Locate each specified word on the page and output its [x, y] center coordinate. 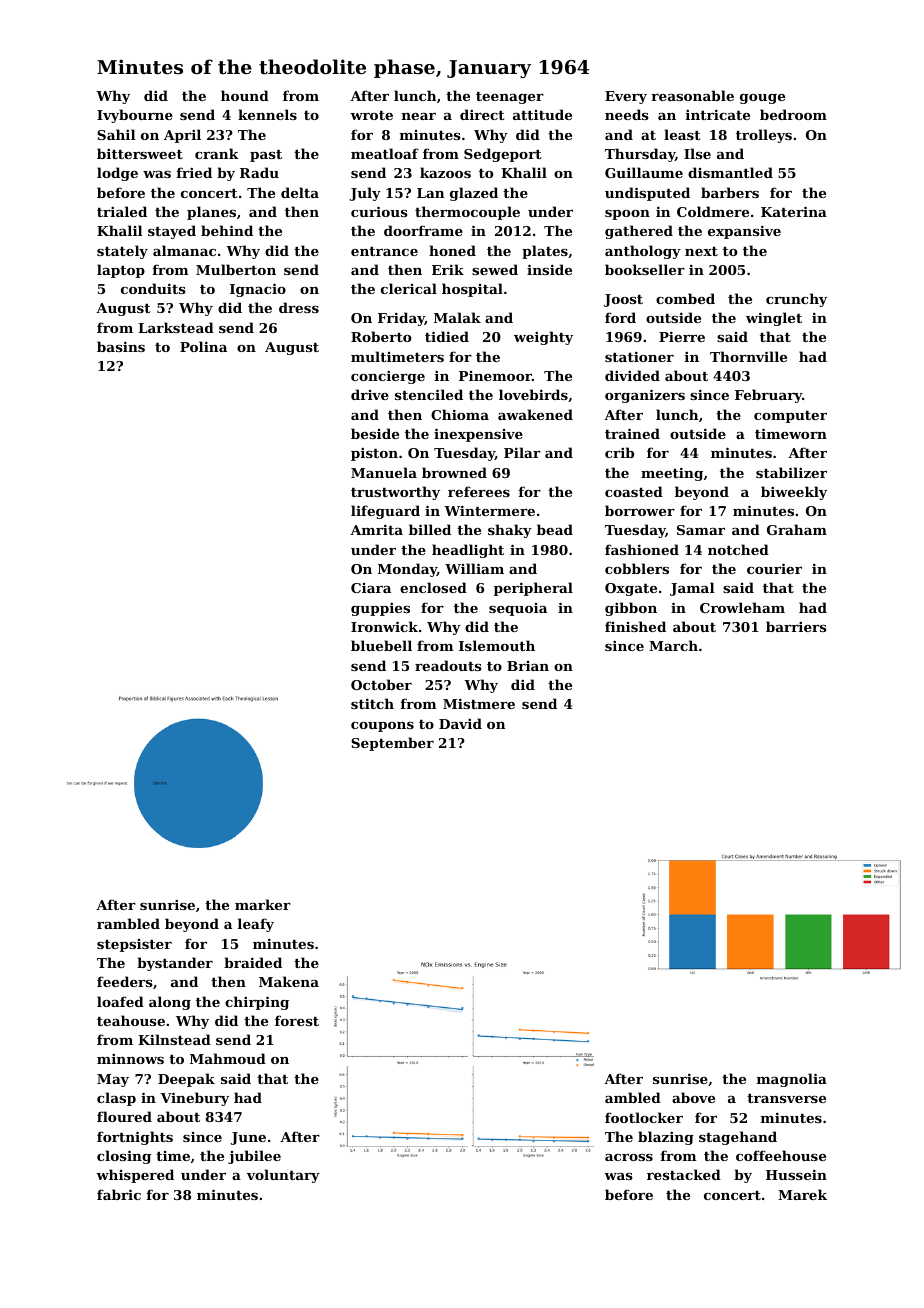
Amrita [376, 529]
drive [370, 394]
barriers [796, 626]
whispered [135, 1176]
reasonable [692, 95]
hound [245, 95]
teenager [510, 98]
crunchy [796, 300]
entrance [384, 251]
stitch [372, 703]
